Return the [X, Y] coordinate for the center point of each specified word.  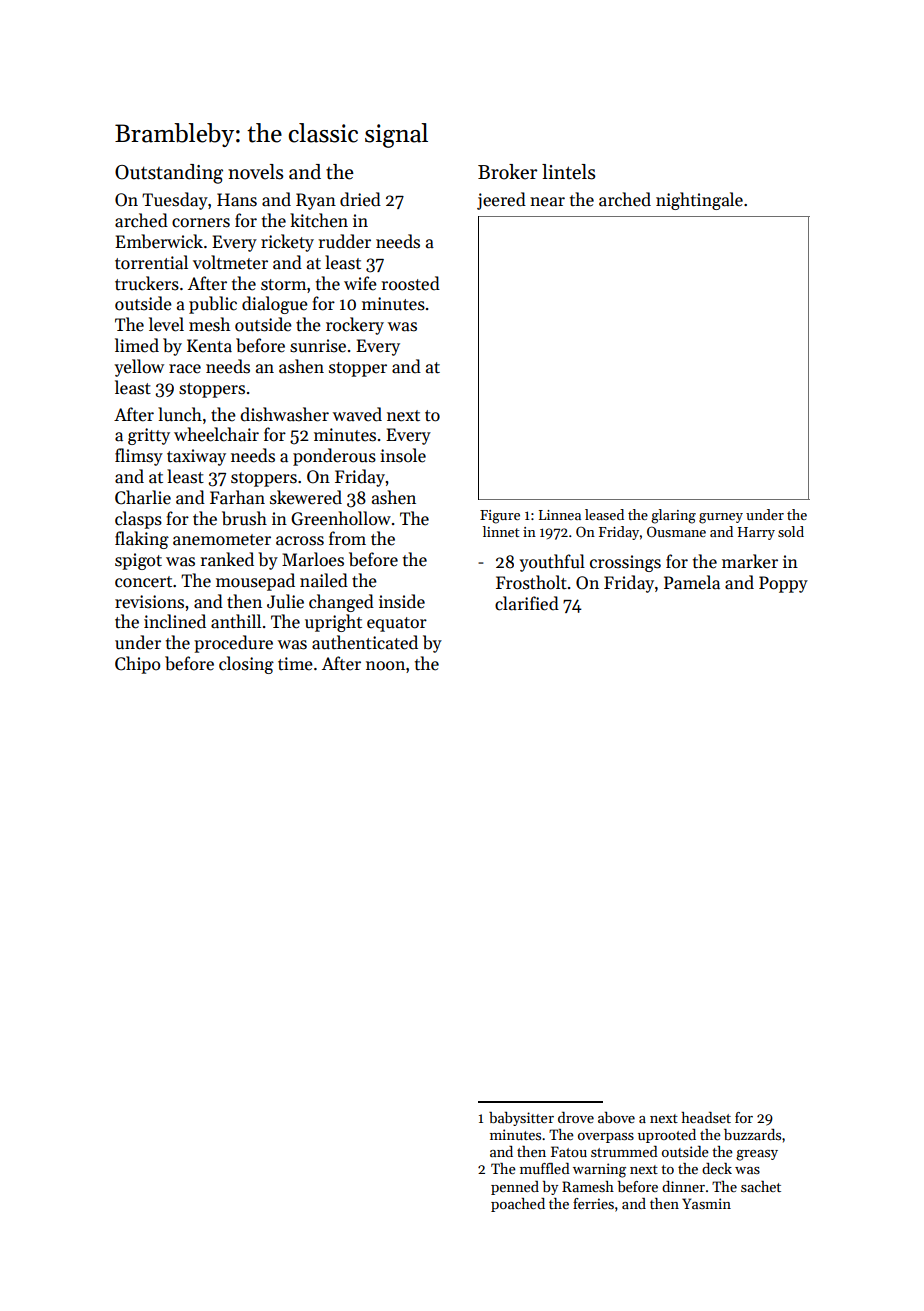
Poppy [783, 584]
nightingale [699, 201]
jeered [501, 201]
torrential [151, 262]
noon [385, 666]
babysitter [521, 1119]
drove [576, 1117]
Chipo [137, 665]
